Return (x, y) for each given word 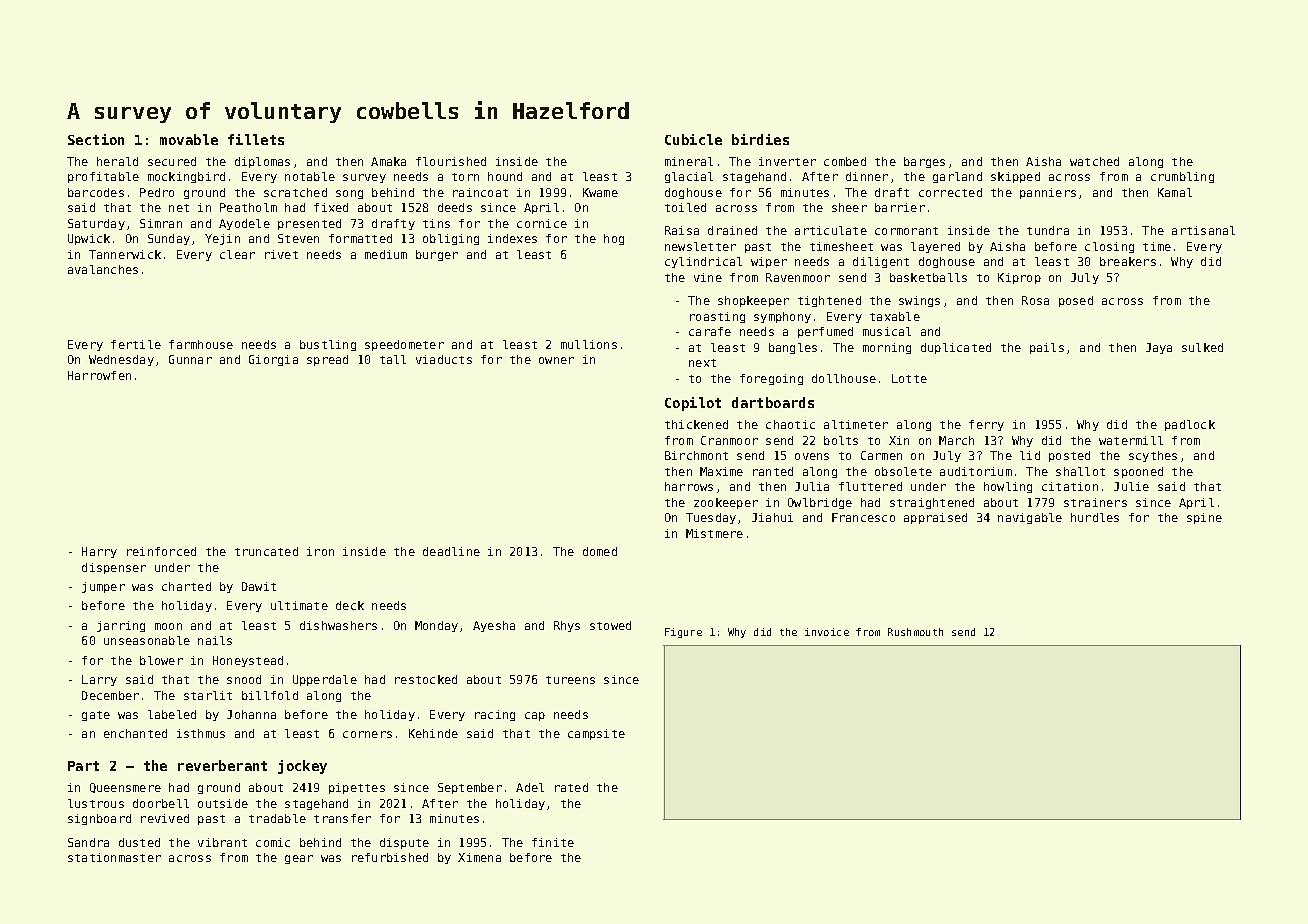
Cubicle (693, 139)
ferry (986, 425)
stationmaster (114, 857)
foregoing (771, 379)
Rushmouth (915, 632)
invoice (827, 632)
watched (1094, 161)
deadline (451, 551)
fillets (256, 139)
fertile (136, 344)
